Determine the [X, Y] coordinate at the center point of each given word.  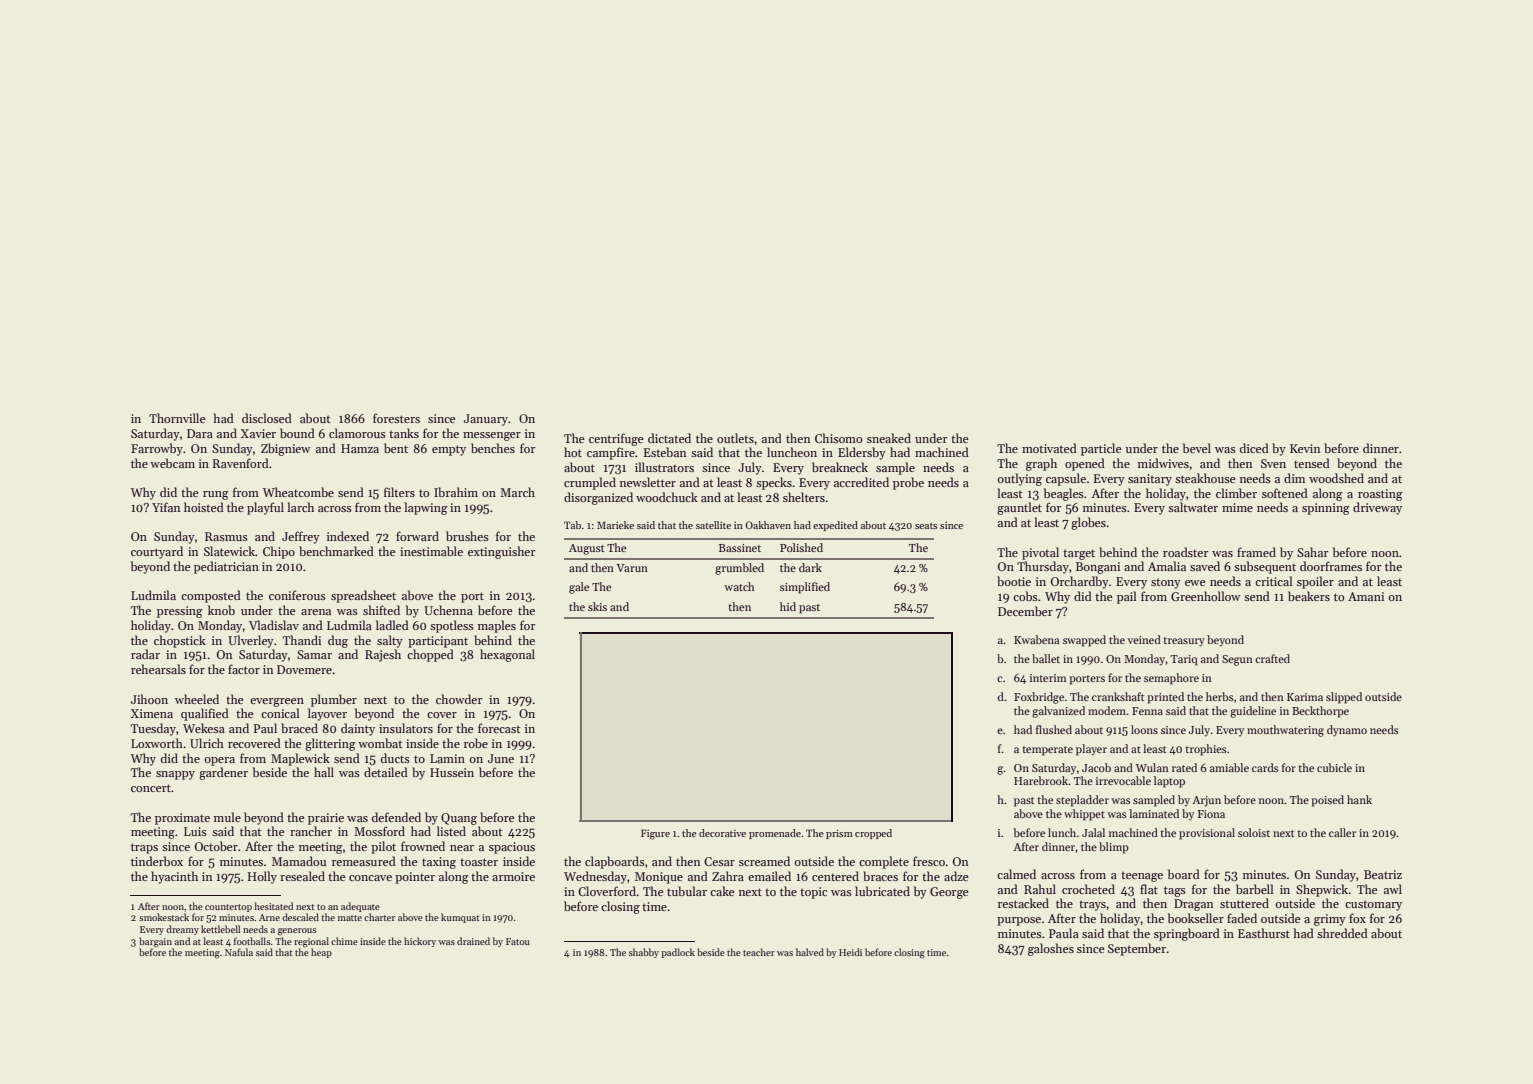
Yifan [166, 507]
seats [926, 526]
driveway [1377, 508]
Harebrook [1041, 780]
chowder [459, 699]
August [587, 549]
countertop [228, 908]
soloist [1254, 832]
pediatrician [226, 567]
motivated [1049, 448]
